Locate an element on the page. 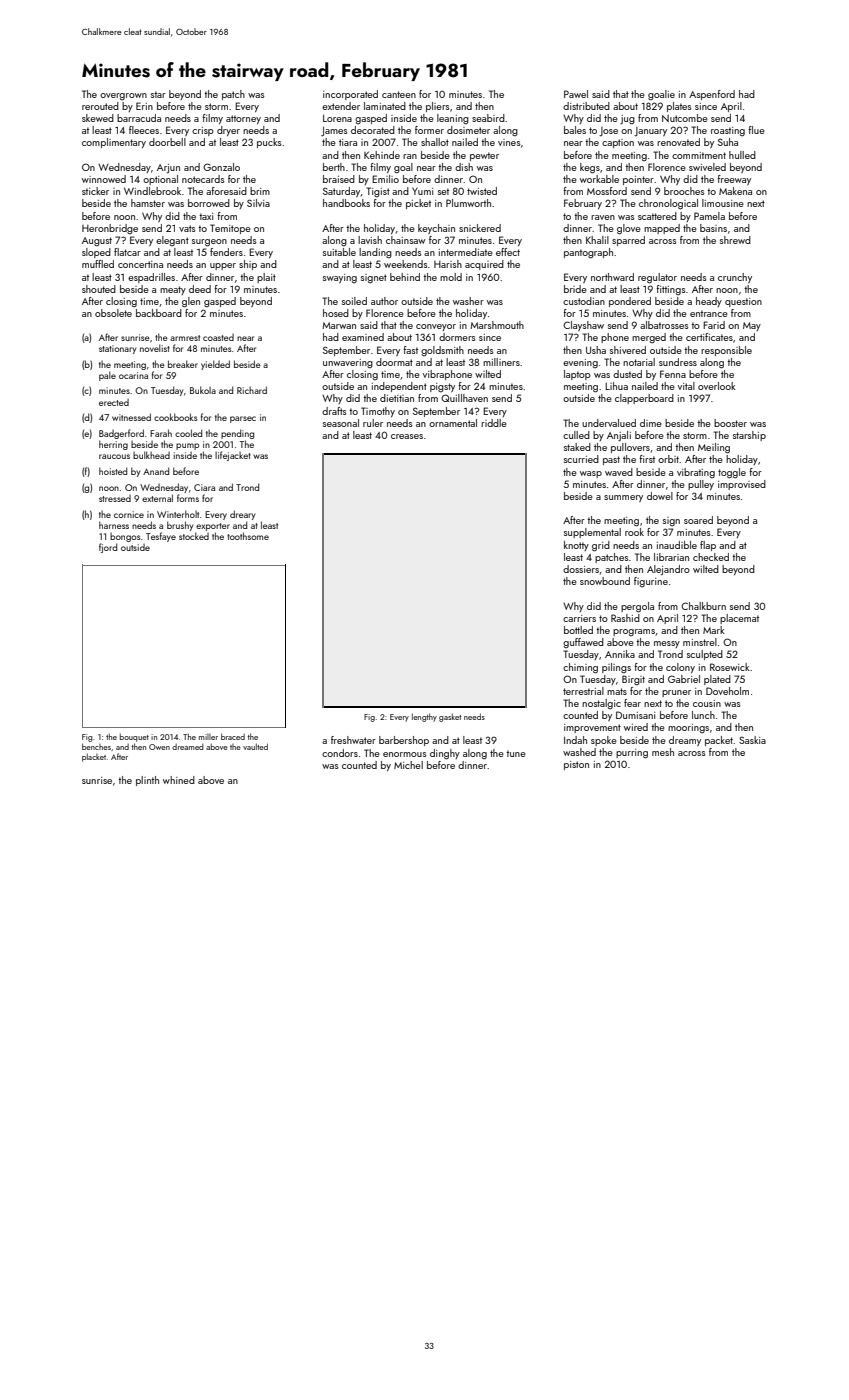 Image resolution: width=849 pixels, height=1400 pixels. whined is located at coordinates (179, 780).
